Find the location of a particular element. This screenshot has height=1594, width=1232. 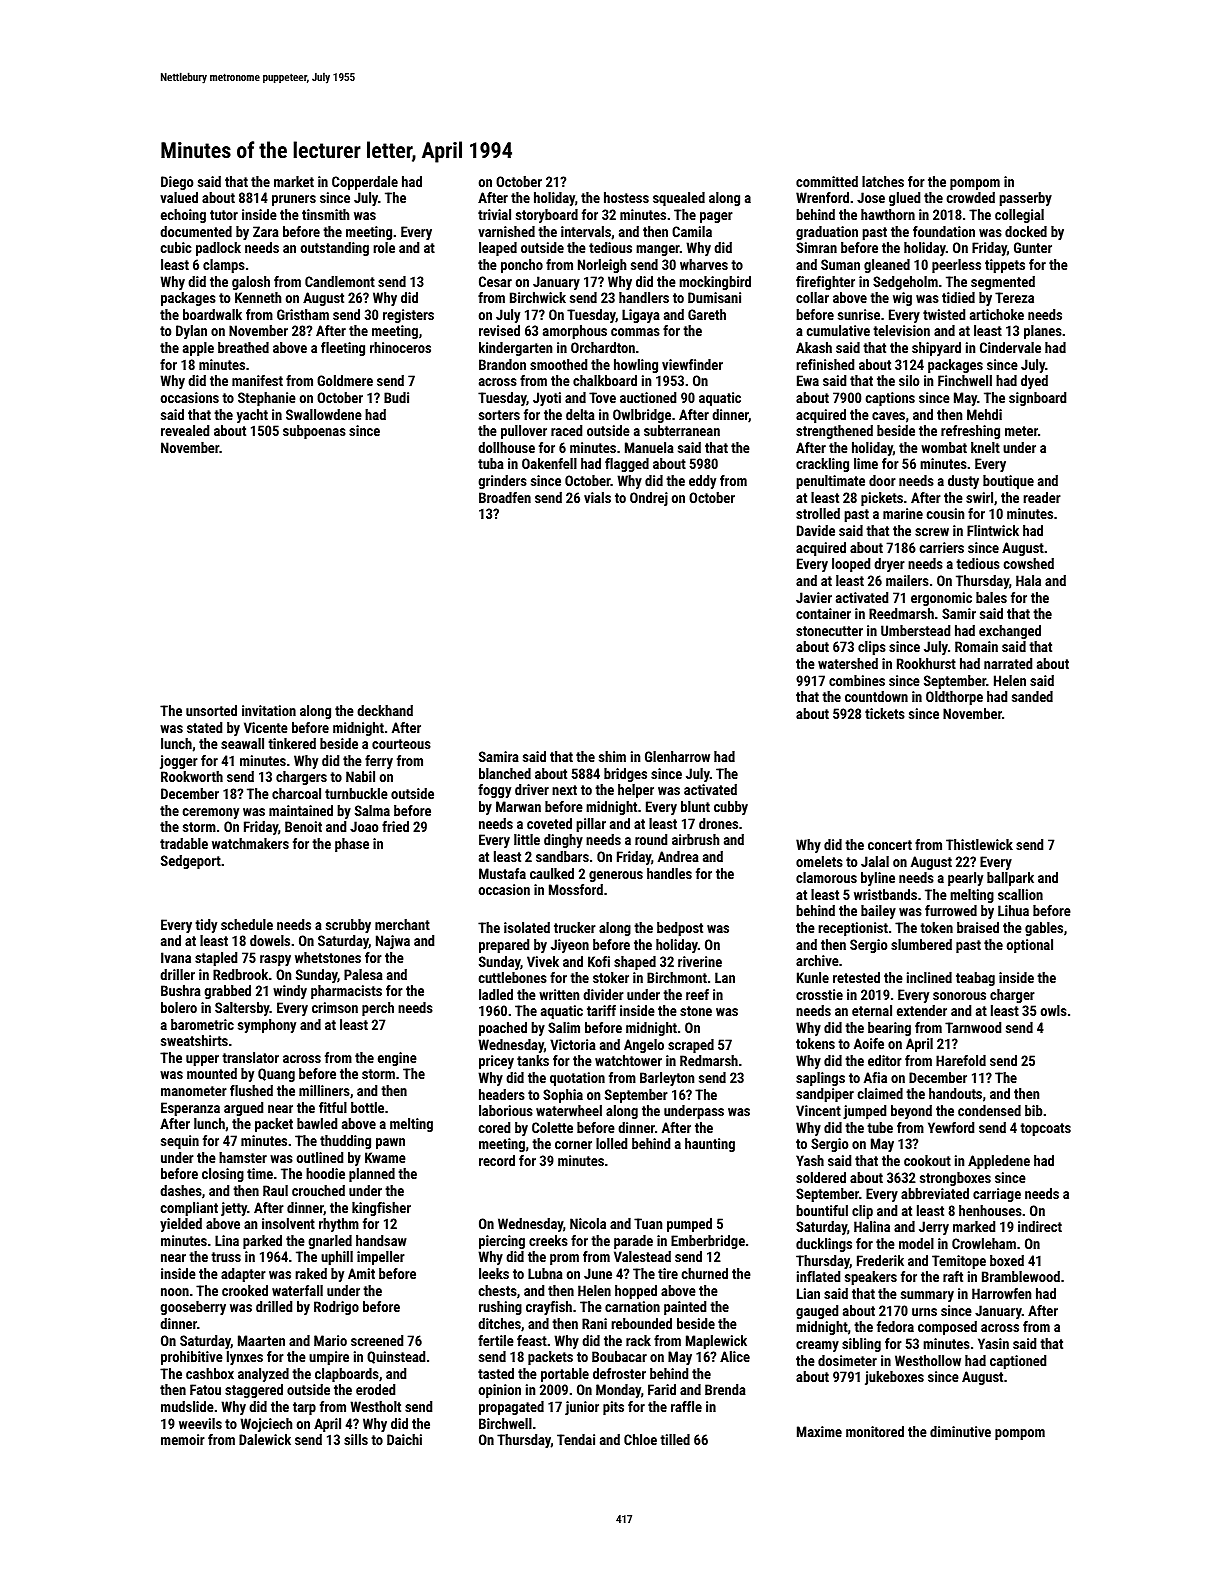

gooseberry is located at coordinates (193, 1308).
